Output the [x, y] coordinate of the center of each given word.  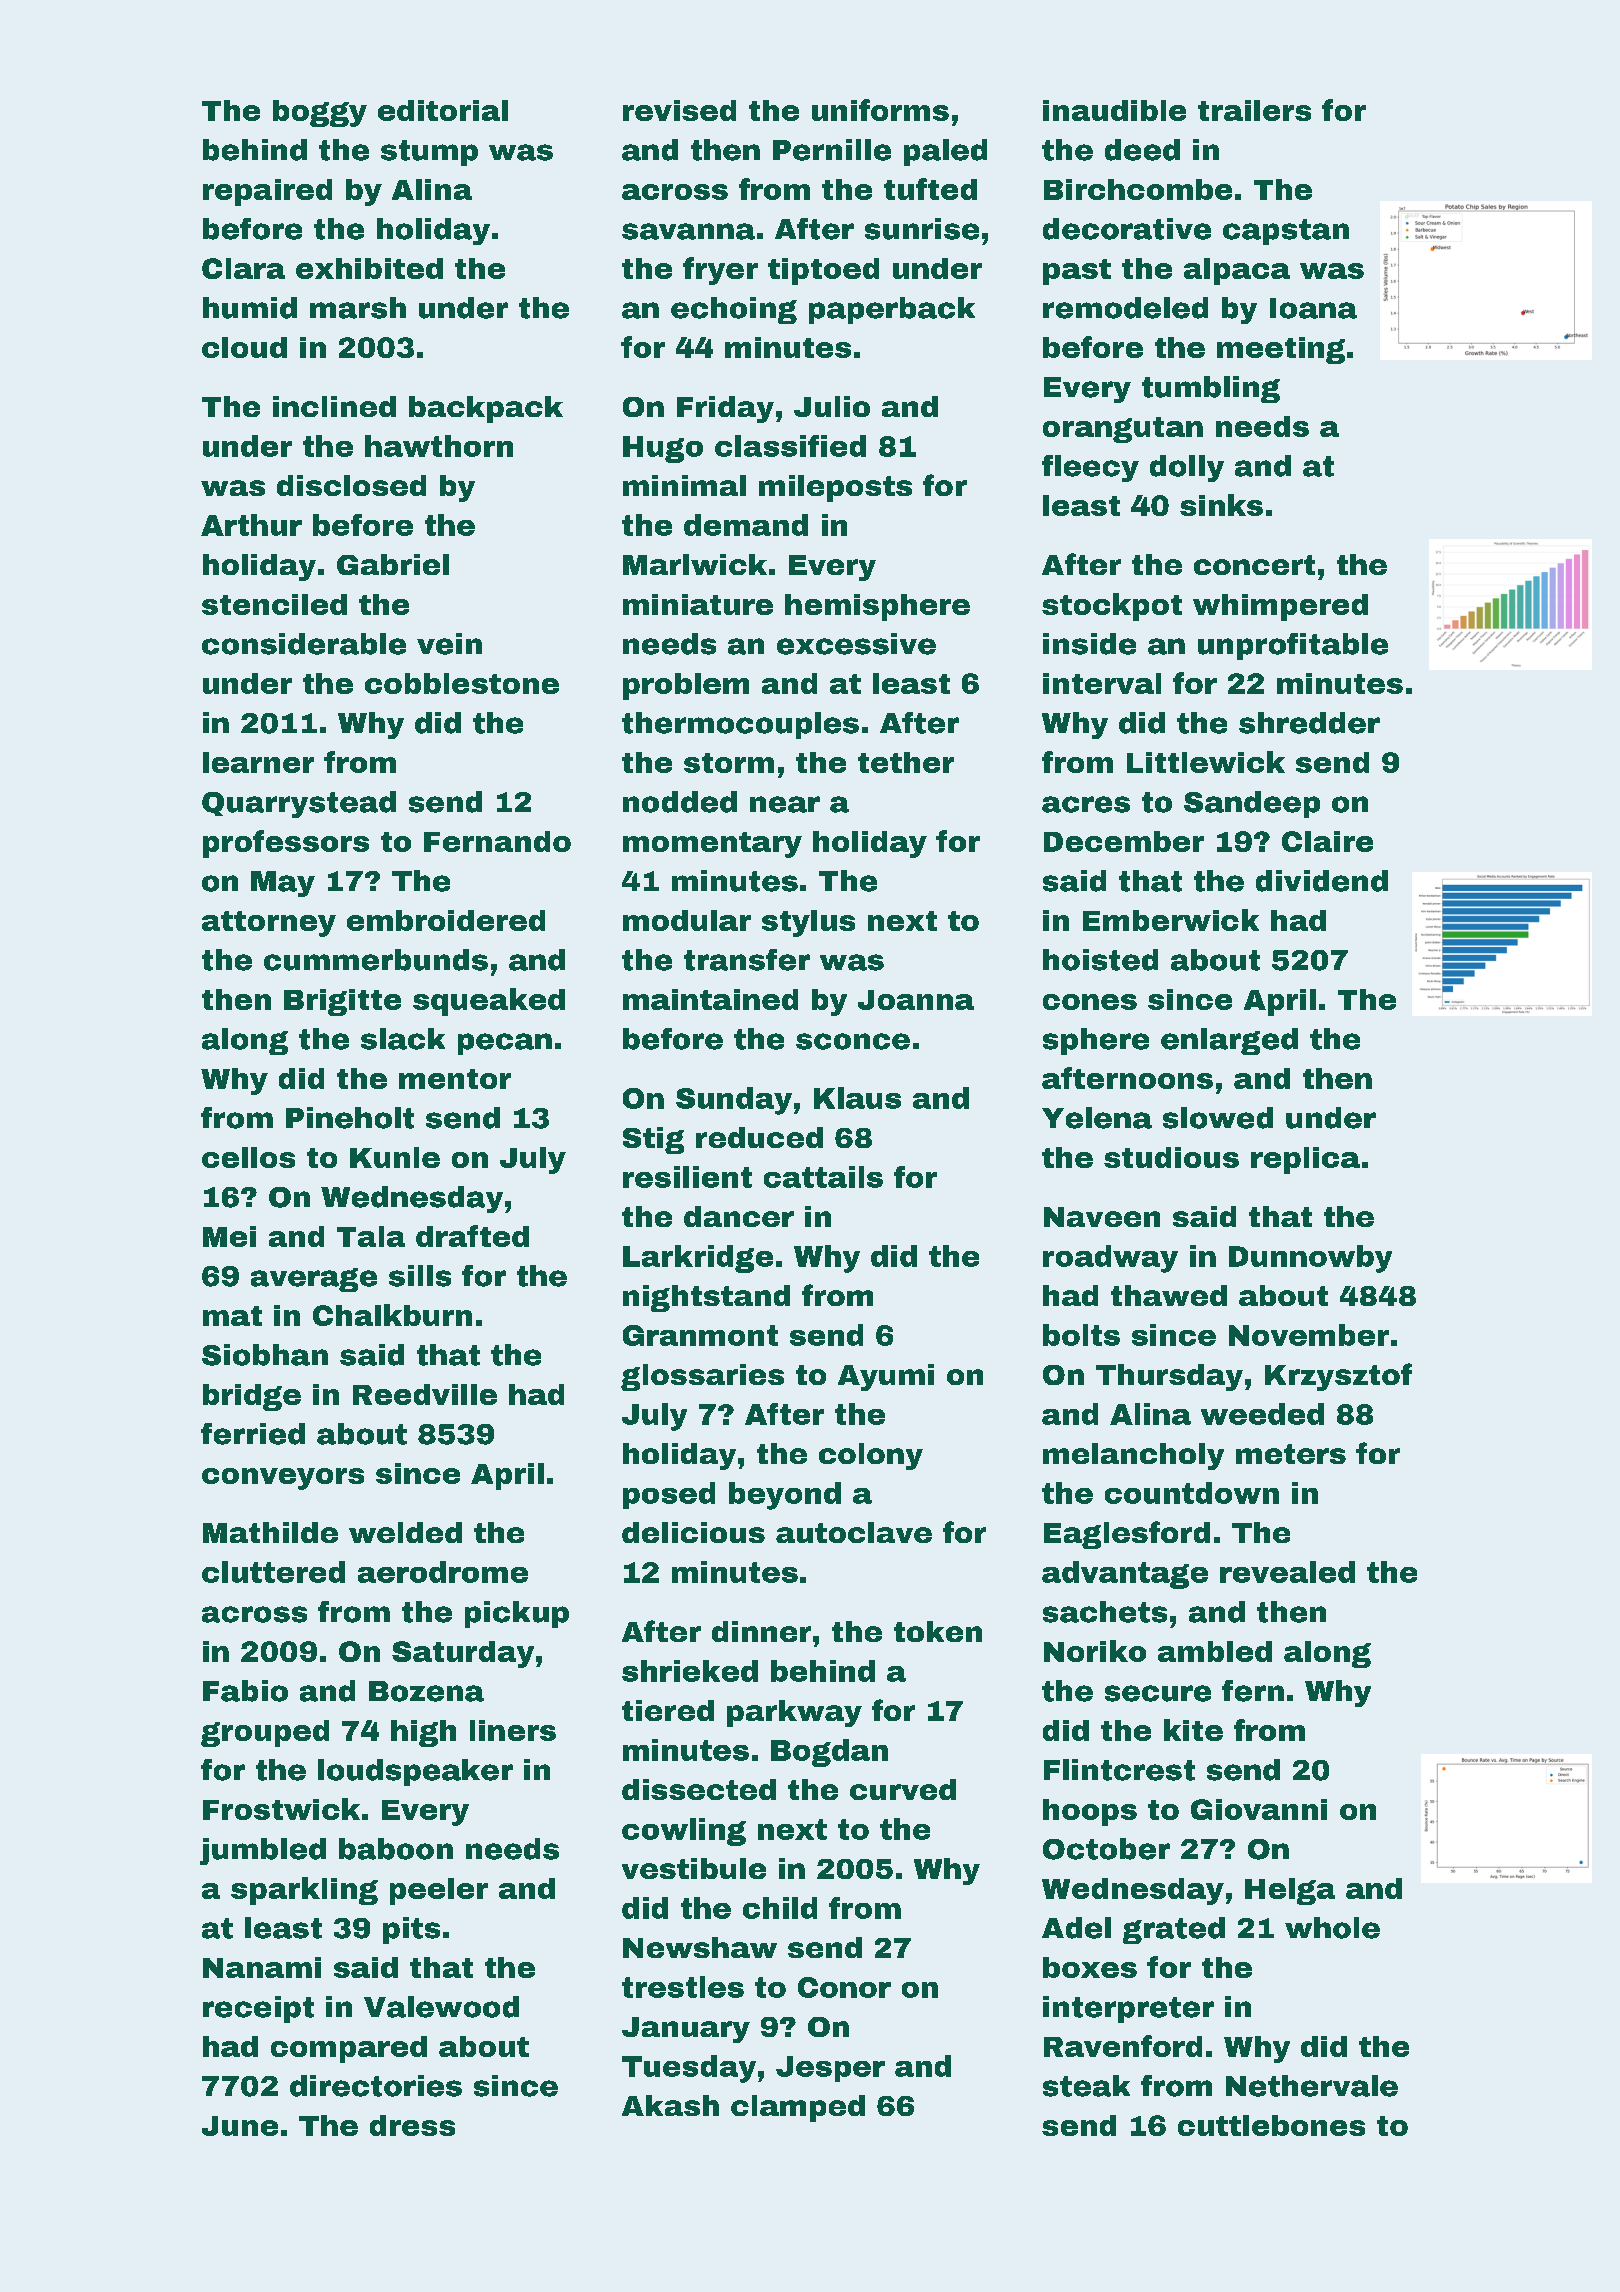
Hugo [663, 449]
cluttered [273, 1572]
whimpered [1280, 607]
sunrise [922, 229]
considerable [304, 644]
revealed [1287, 1572]
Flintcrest [1119, 1770]
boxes [1090, 1967]
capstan [1286, 232]
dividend [1322, 881]
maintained [710, 999]
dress [412, 2125]
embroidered [446, 920]
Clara [243, 268]
